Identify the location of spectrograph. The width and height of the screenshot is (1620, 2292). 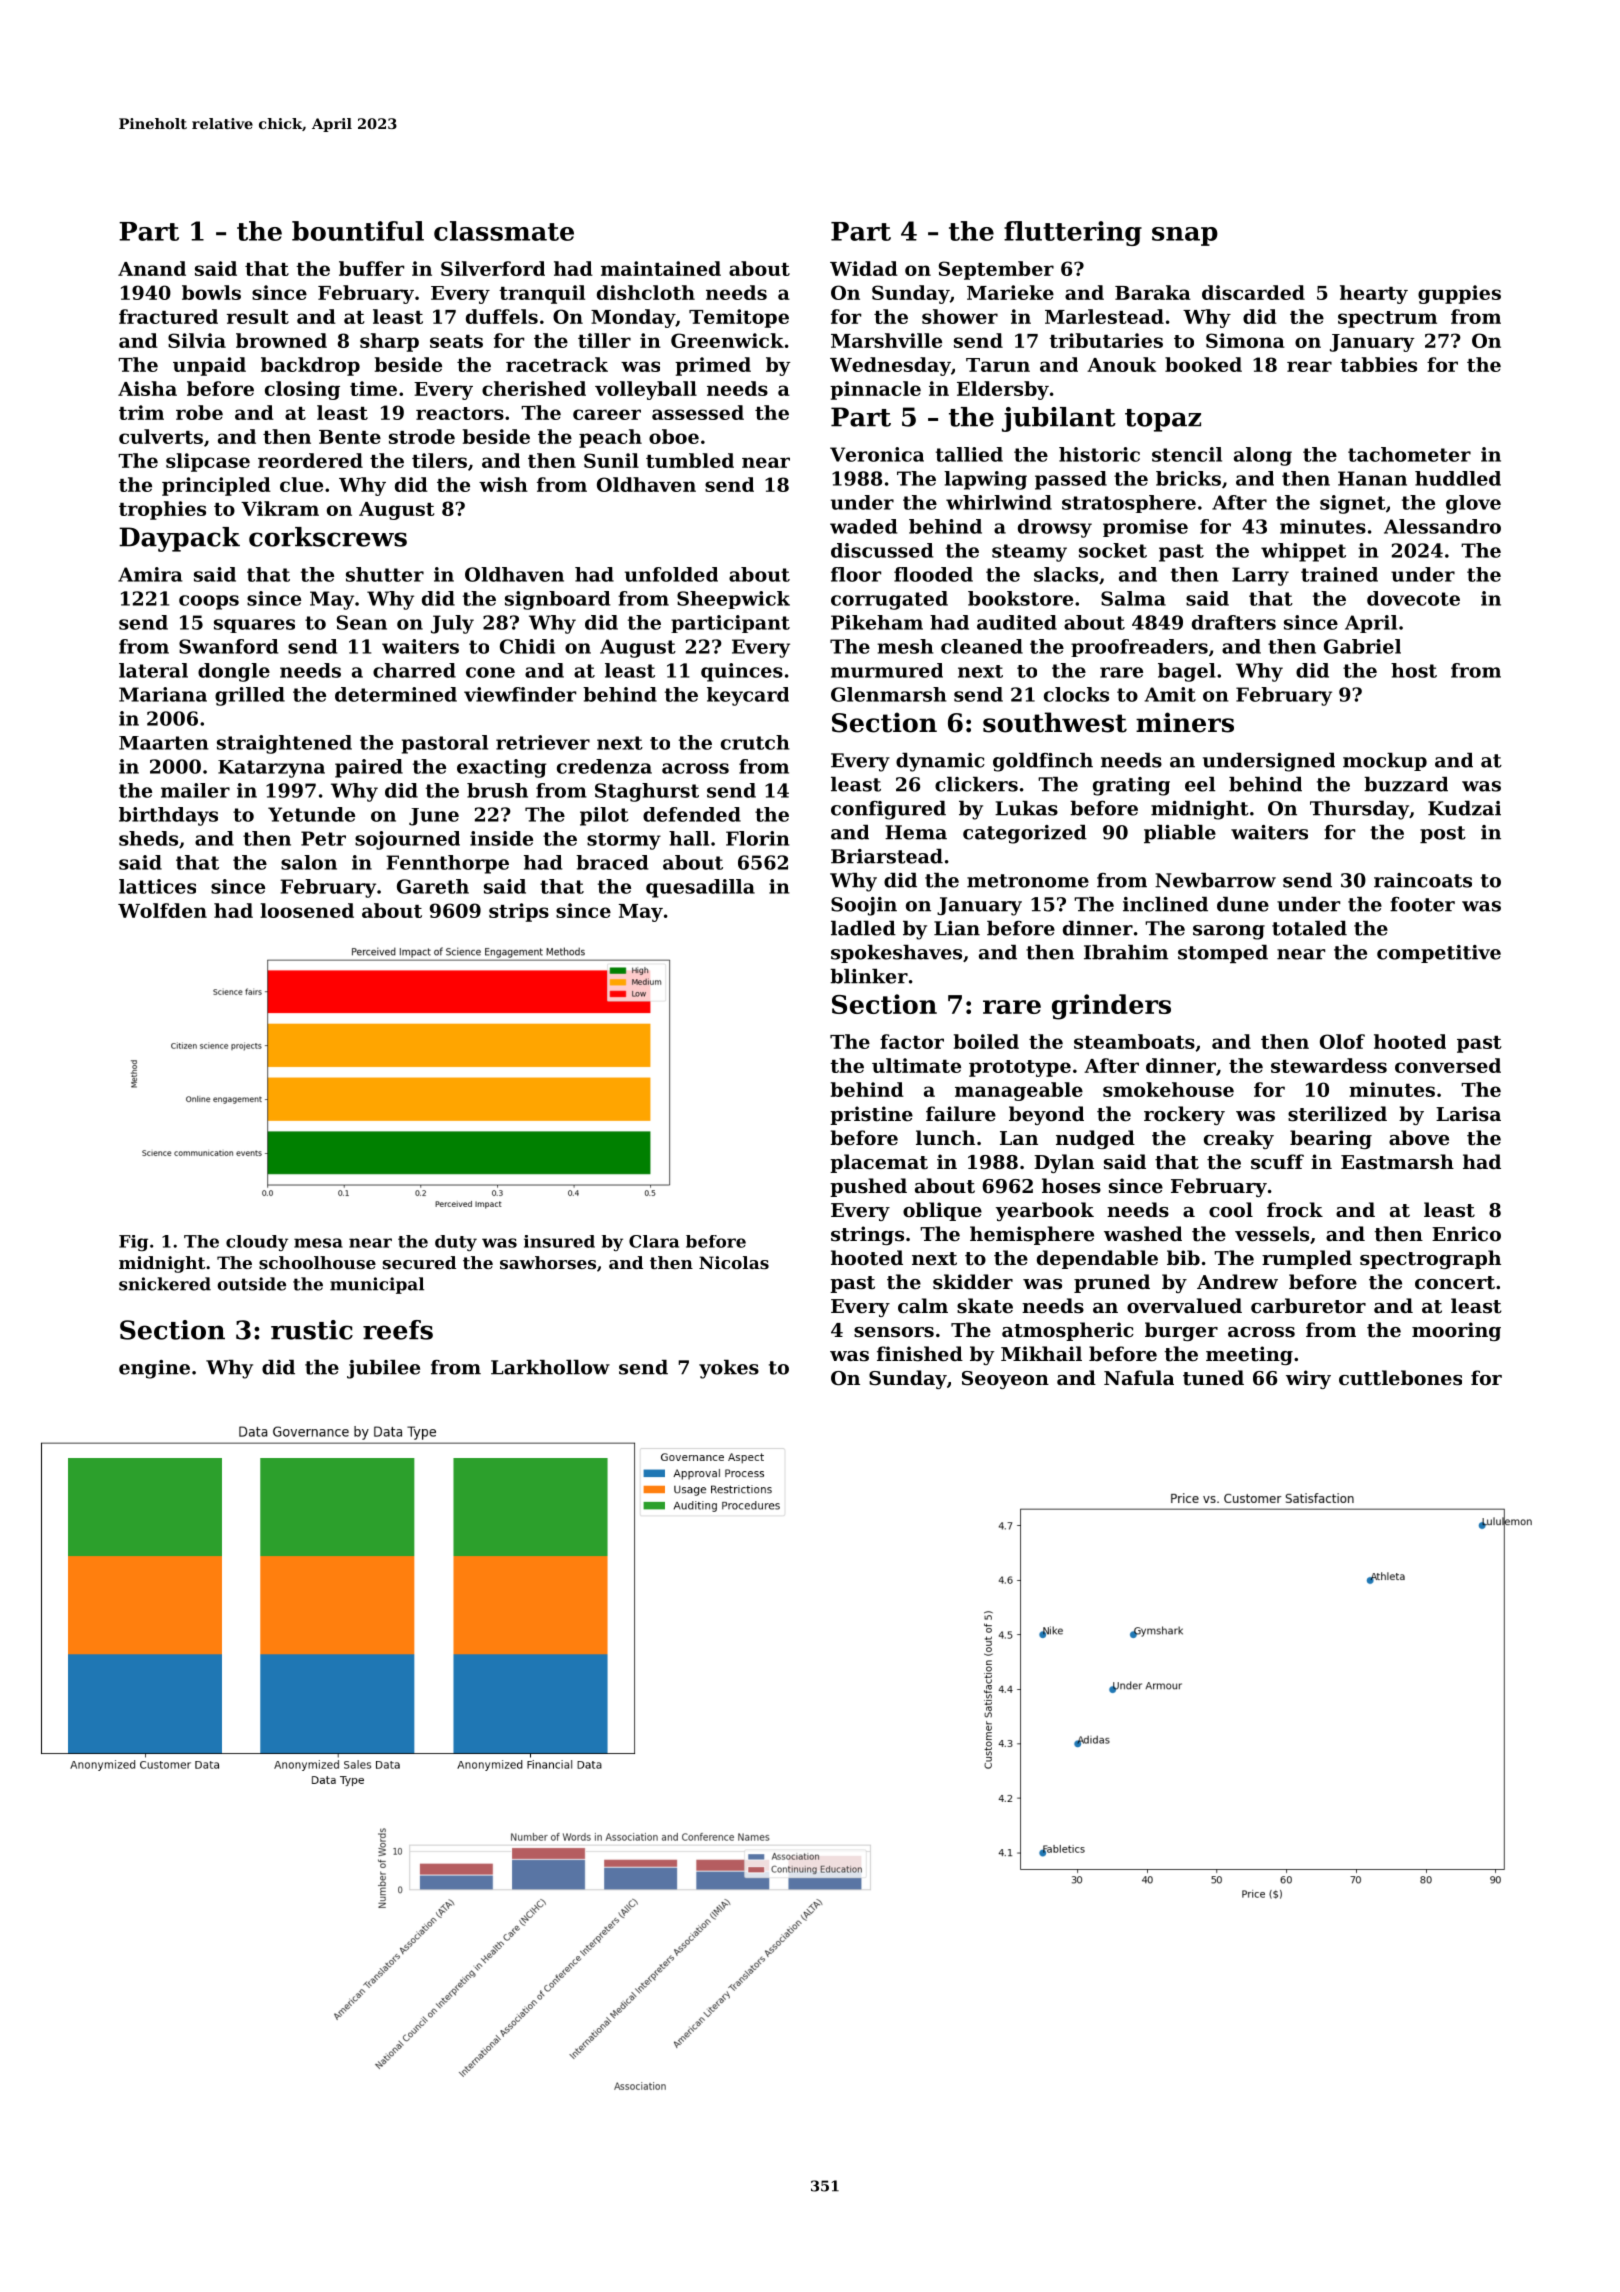
(1430, 1259).
